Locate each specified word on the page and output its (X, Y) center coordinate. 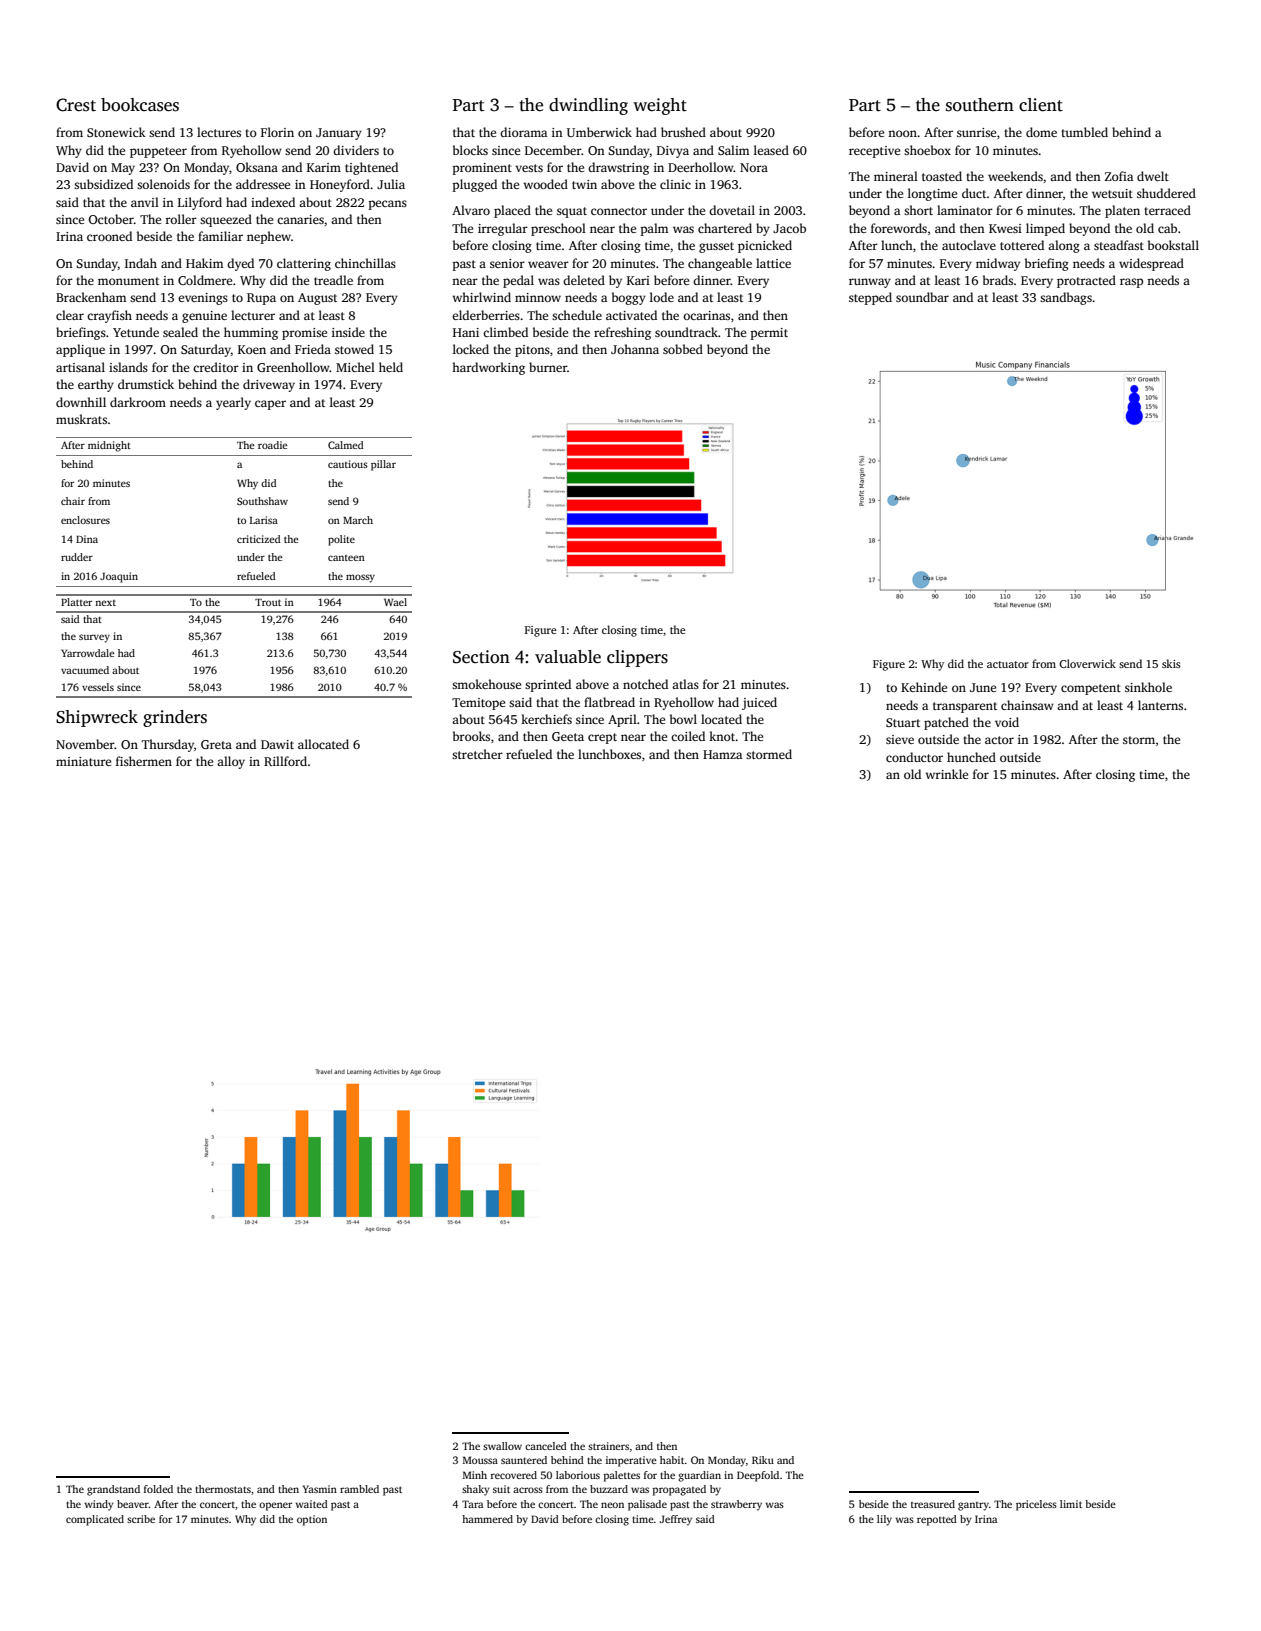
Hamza (722, 754)
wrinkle (947, 774)
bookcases (140, 105)
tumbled (1084, 132)
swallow (502, 1446)
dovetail (732, 210)
